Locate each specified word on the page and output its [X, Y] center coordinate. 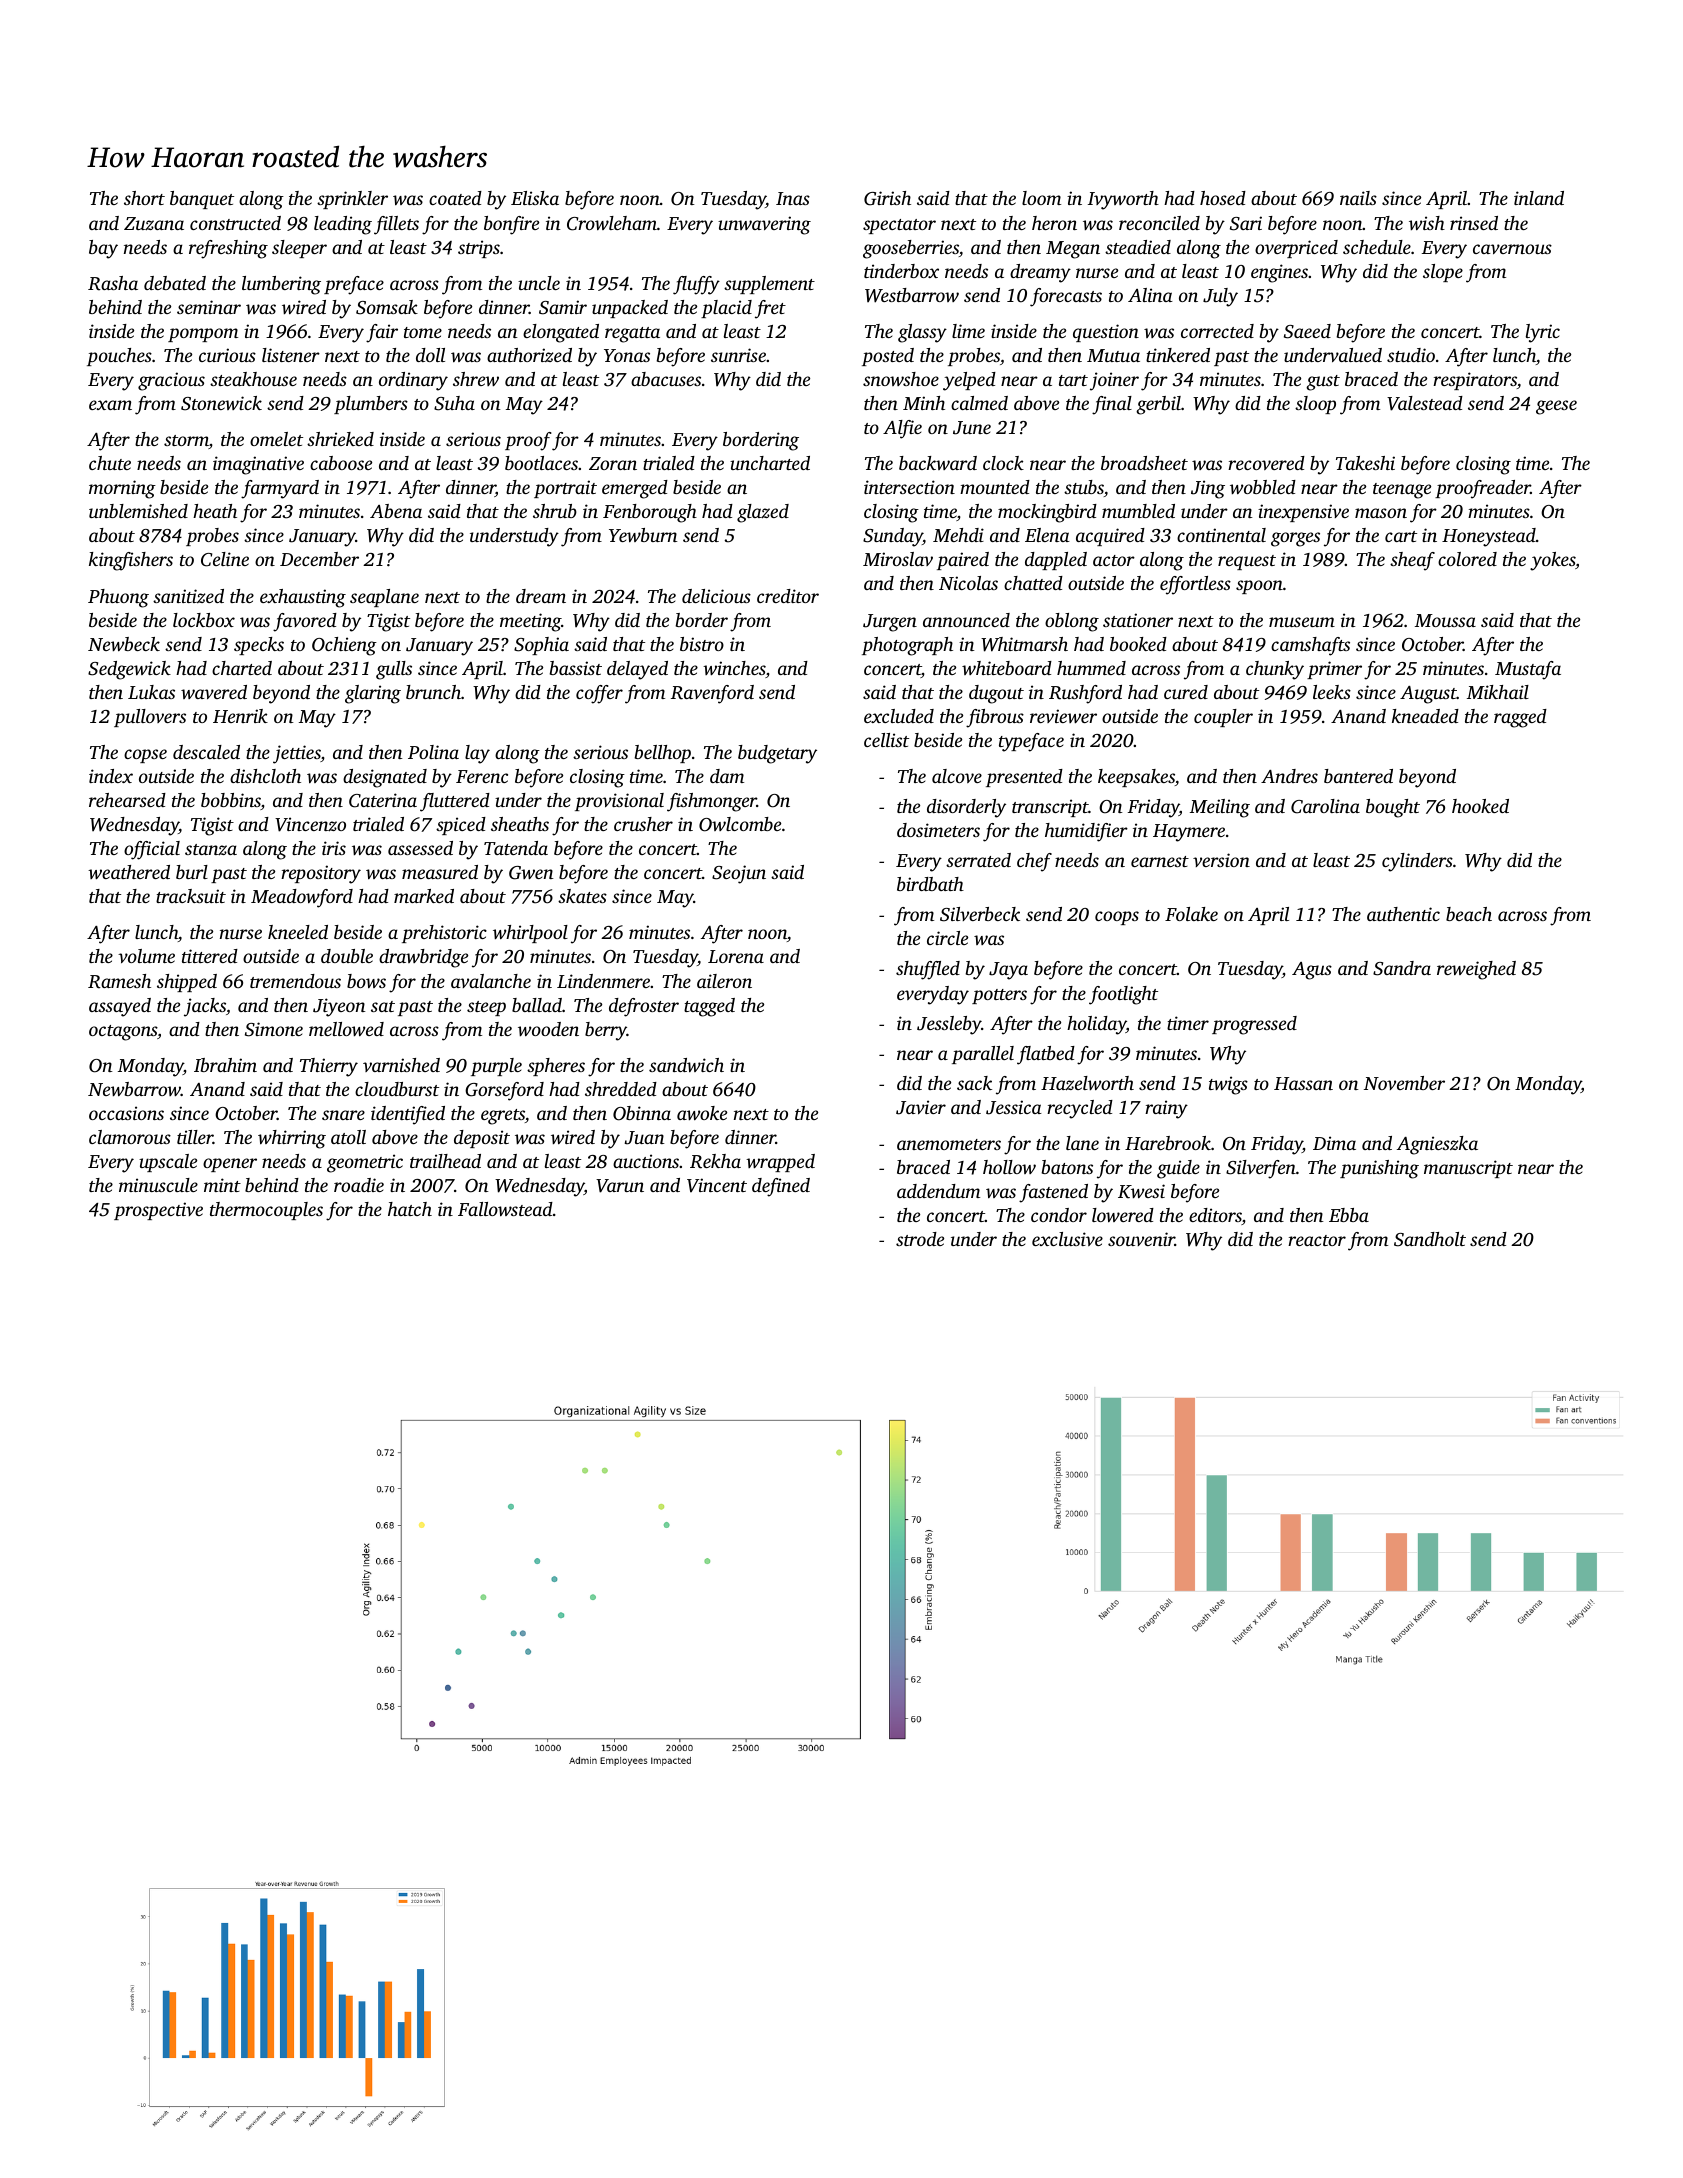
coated [455, 198]
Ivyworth [1123, 200]
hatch [410, 1209]
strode [920, 1239]
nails [1358, 198]
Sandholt [1430, 1239]
